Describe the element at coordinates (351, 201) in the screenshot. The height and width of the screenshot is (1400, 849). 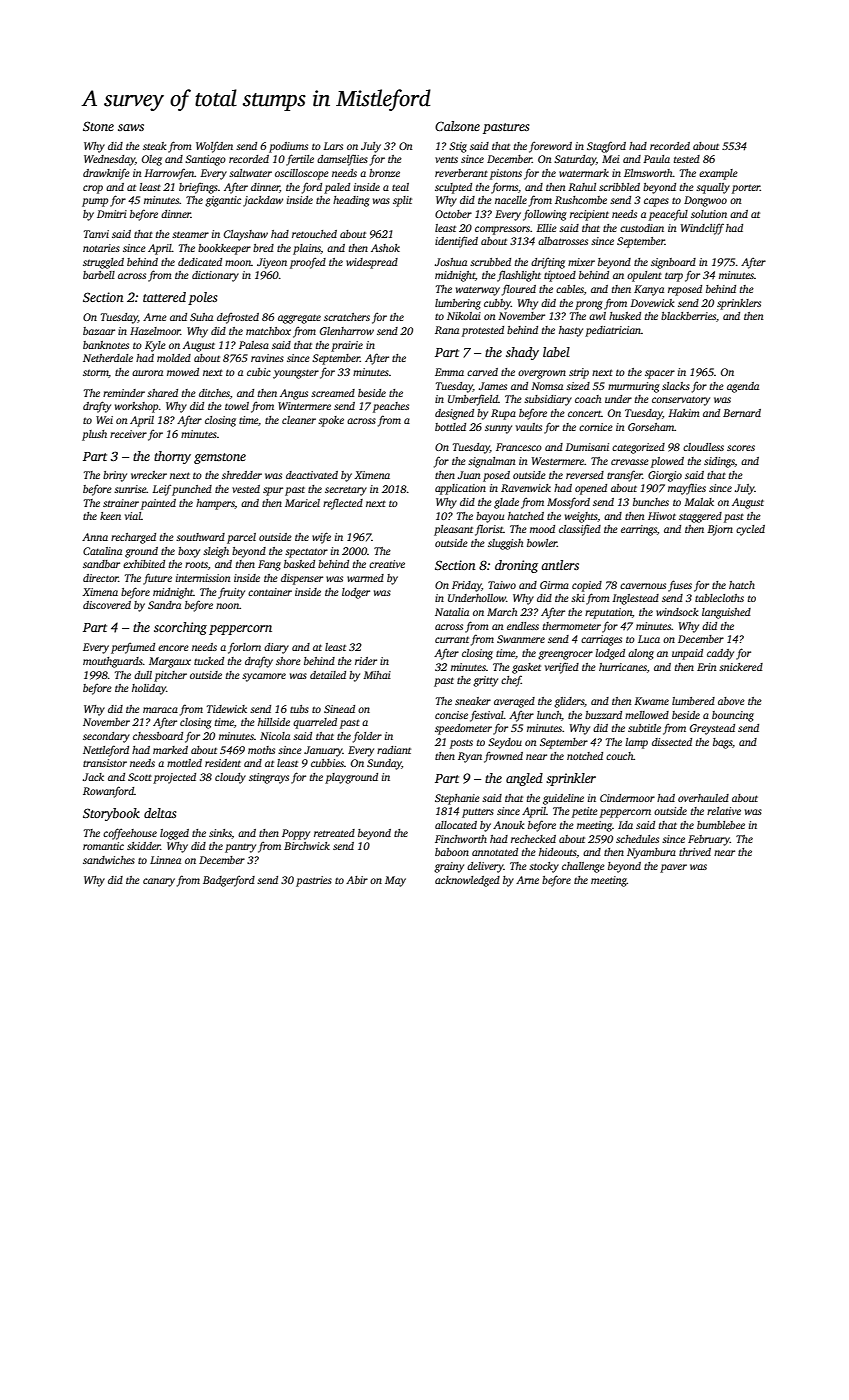
I see `heading` at that location.
